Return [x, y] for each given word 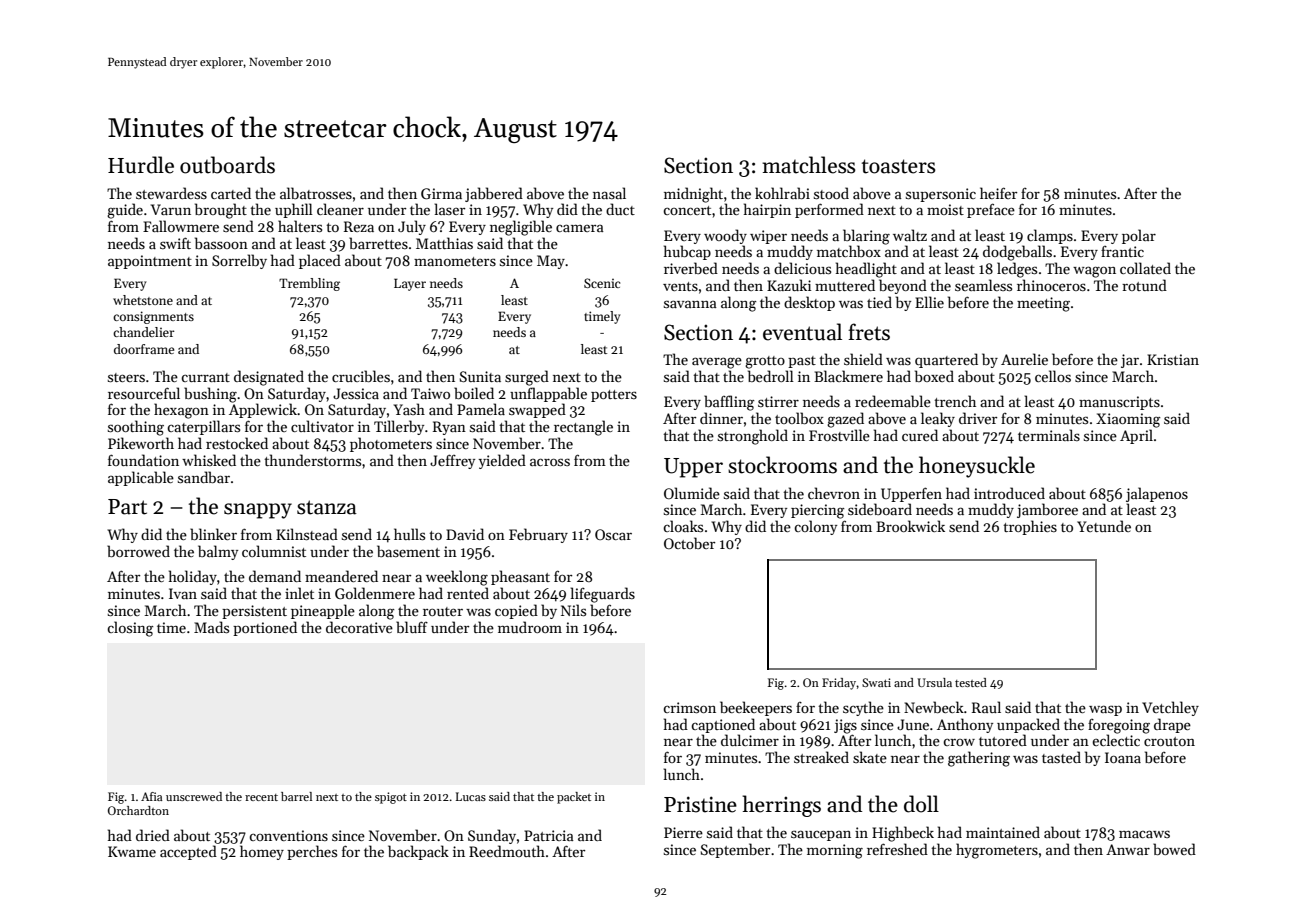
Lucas [471, 796]
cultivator [322, 426]
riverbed [691, 268]
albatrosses [316, 193]
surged [527, 378]
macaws [1144, 834]
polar [1139, 236]
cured [920, 435]
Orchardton [138, 810]
